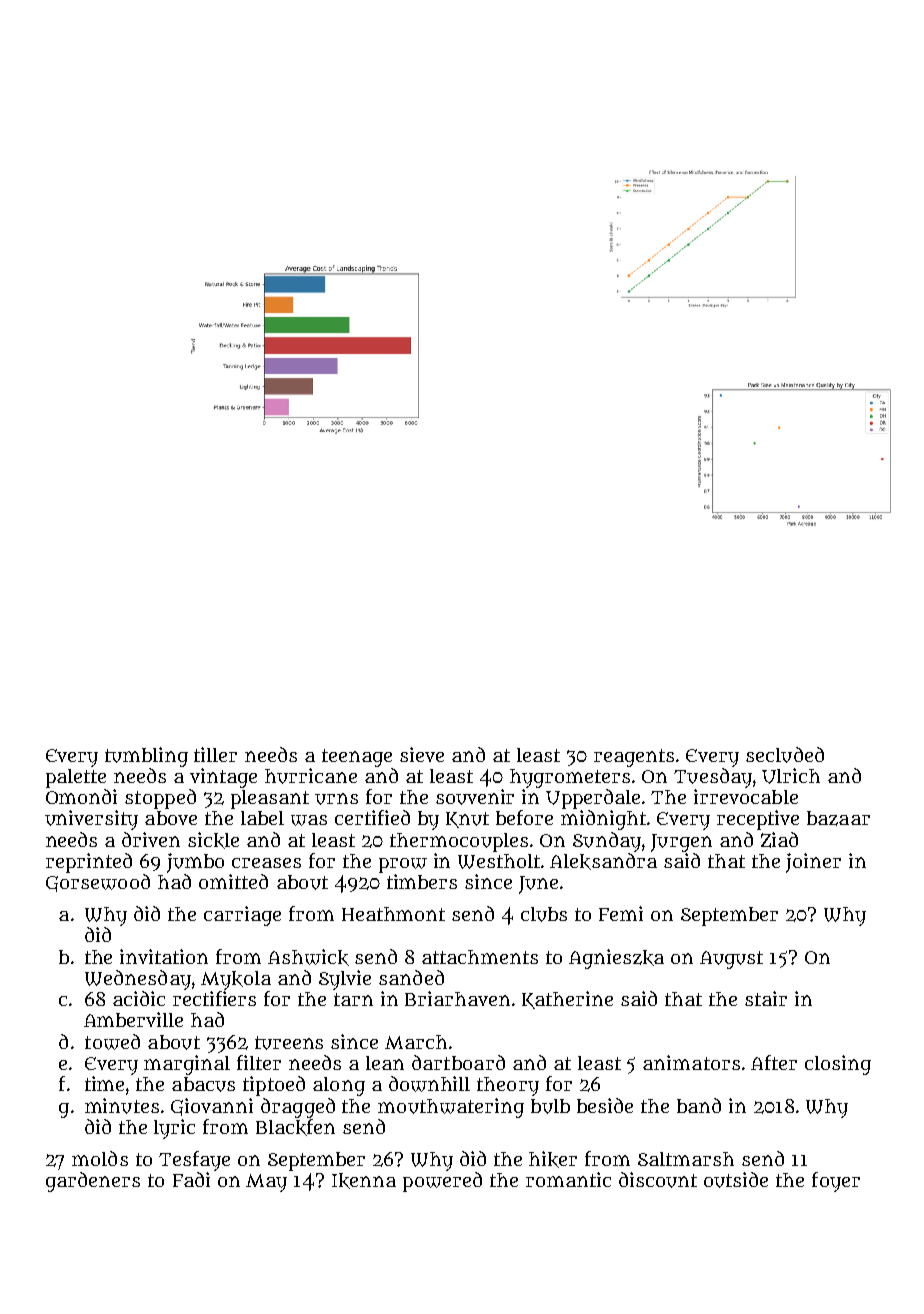 The height and width of the screenshot is (1314, 924). Describe the element at coordinates (508, 1086) in the screenshot. I see `theory` at that location.
